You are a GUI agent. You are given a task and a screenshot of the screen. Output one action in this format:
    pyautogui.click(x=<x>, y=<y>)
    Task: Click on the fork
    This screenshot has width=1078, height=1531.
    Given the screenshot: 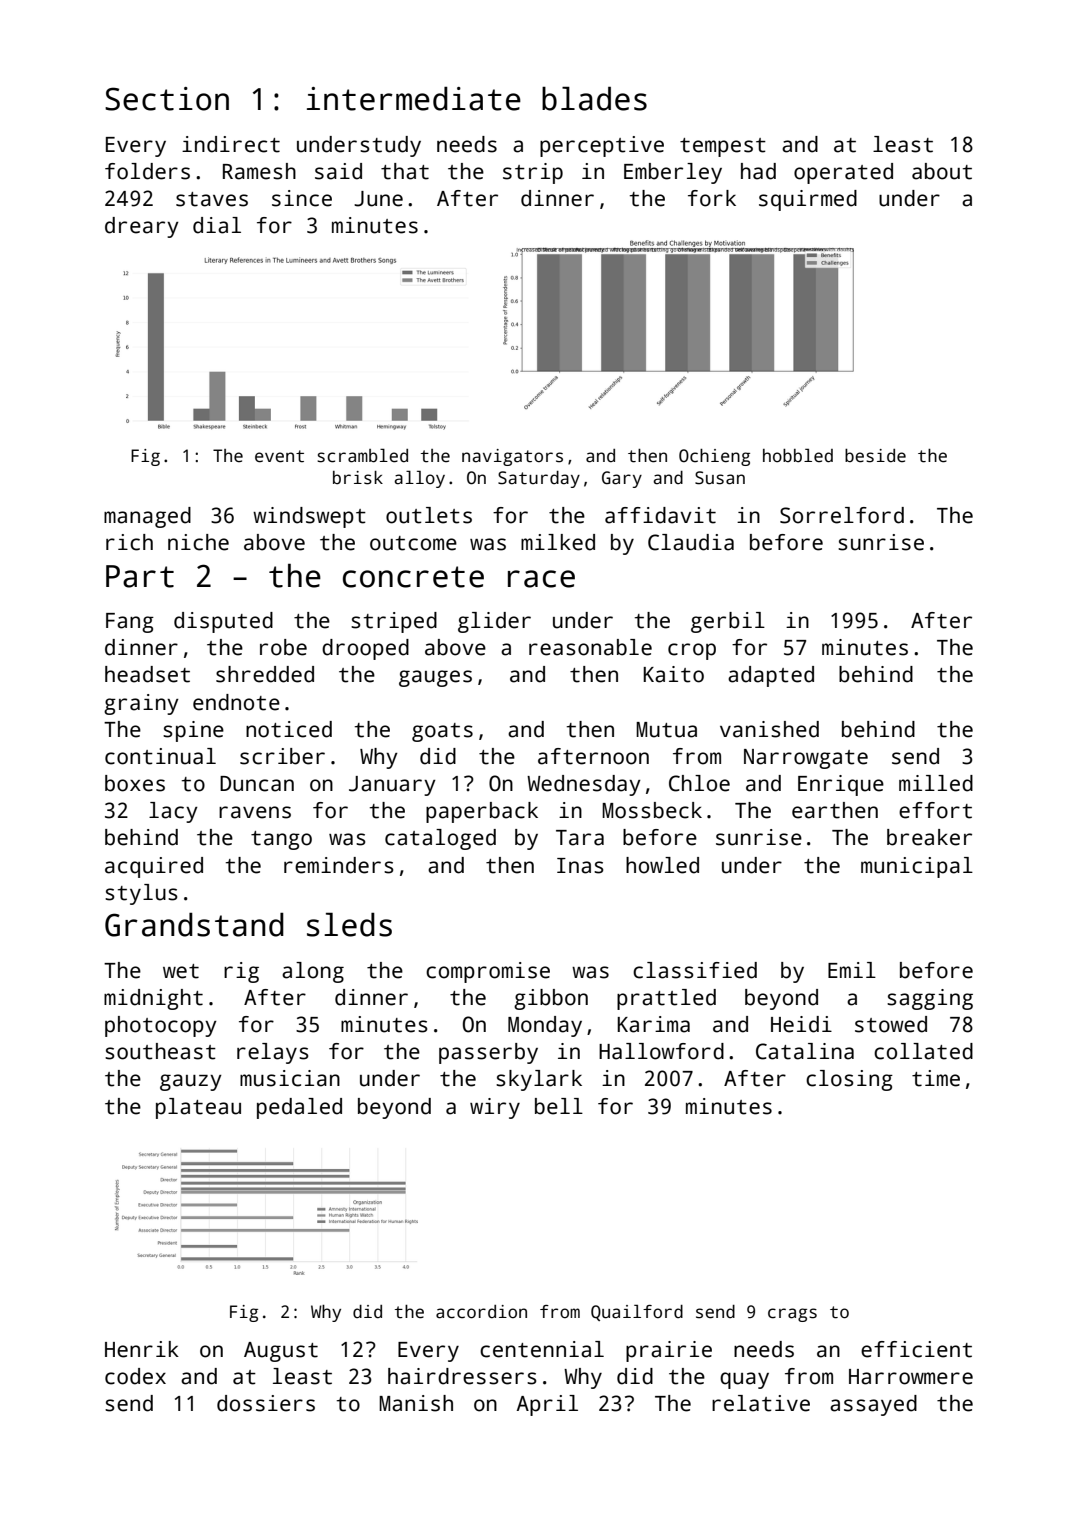 What is the action you would take?
    pyautogui.click(x=712, y=198)
